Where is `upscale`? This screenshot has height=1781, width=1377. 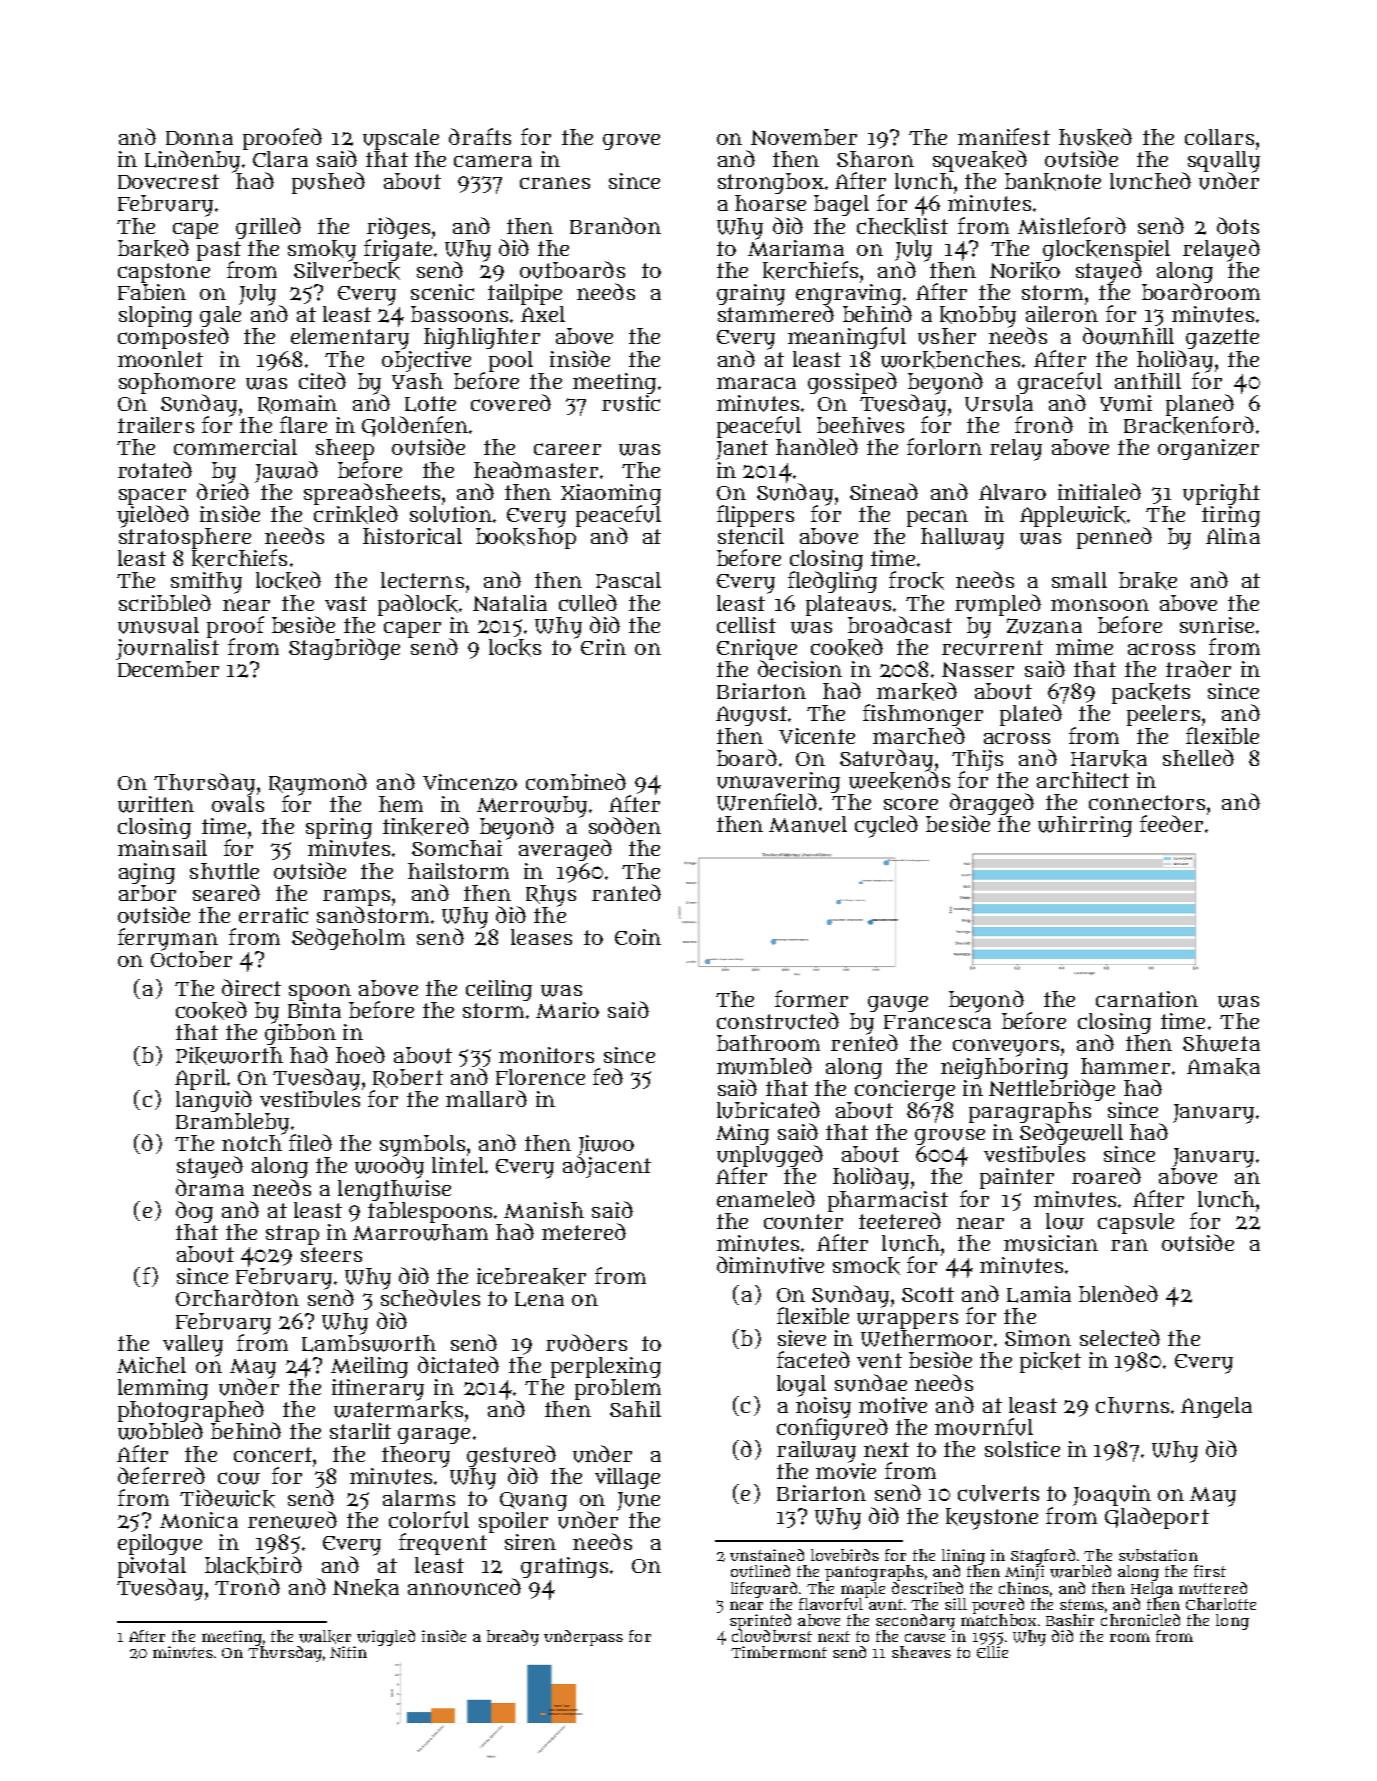 upscale is located at coordinates (401, 139).
